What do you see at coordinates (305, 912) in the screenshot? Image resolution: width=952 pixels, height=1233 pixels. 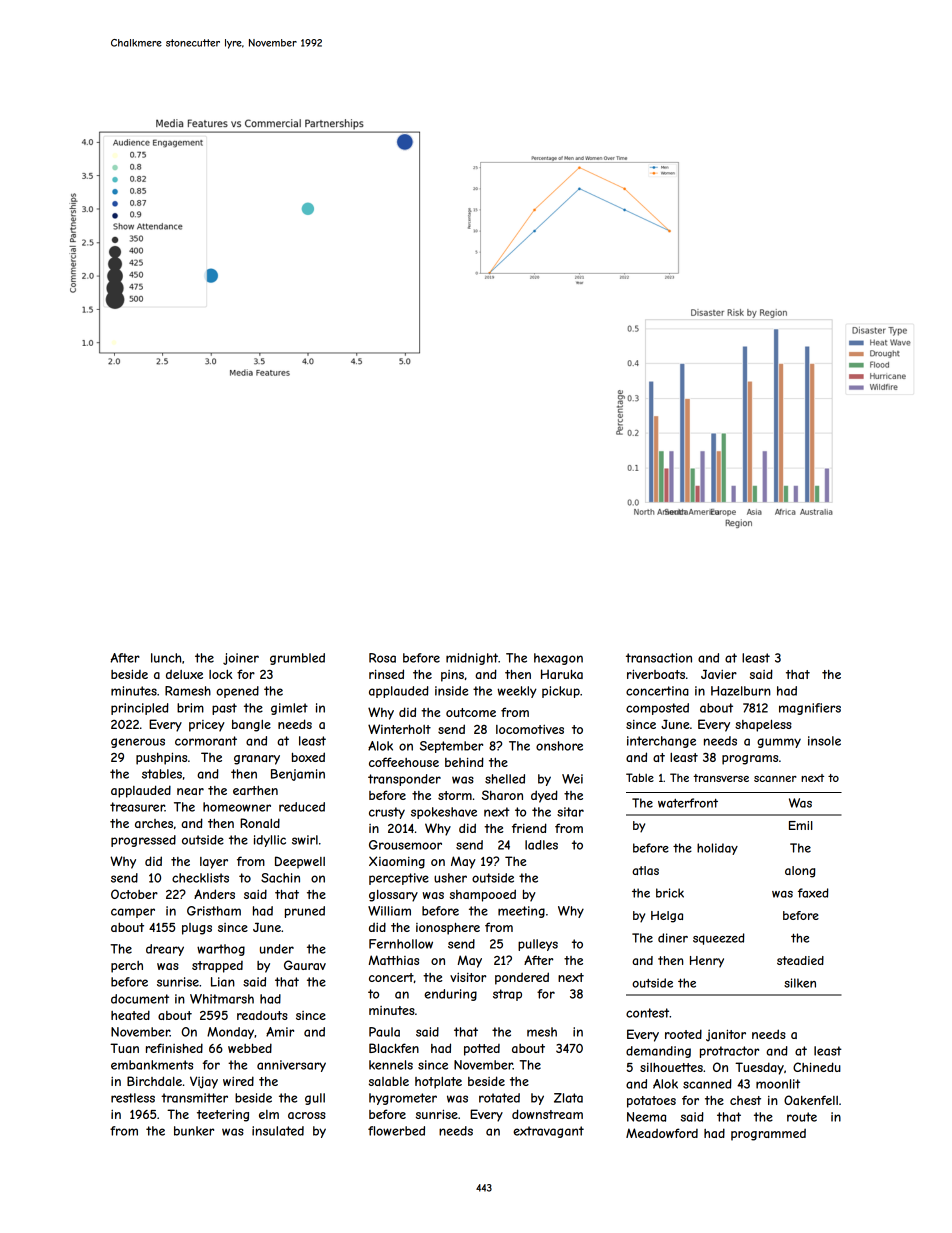 I see `pruned` at bounding box center [305, 912].
